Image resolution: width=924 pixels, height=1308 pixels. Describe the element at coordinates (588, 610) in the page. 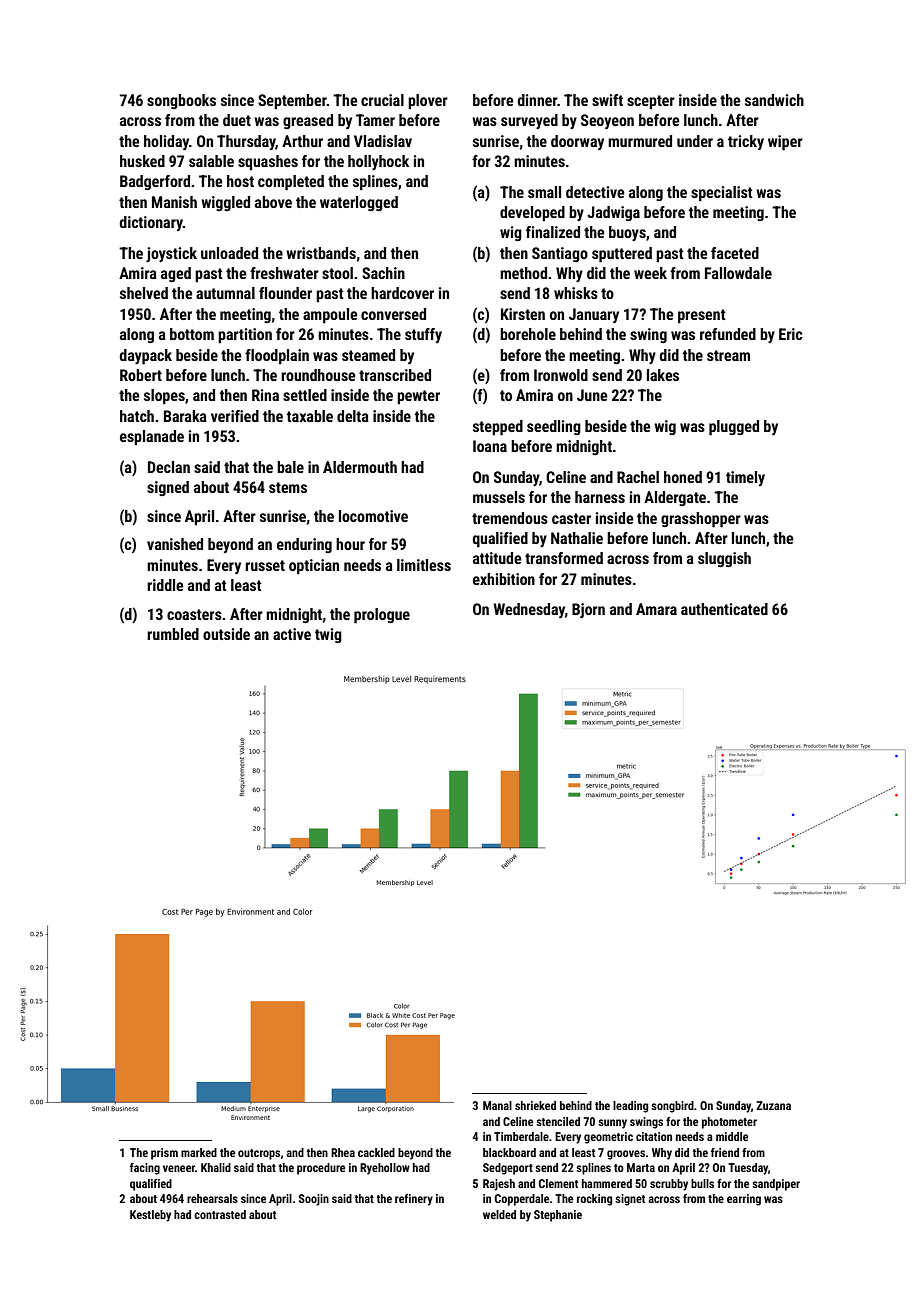

I see `Bjorn` at that location.
